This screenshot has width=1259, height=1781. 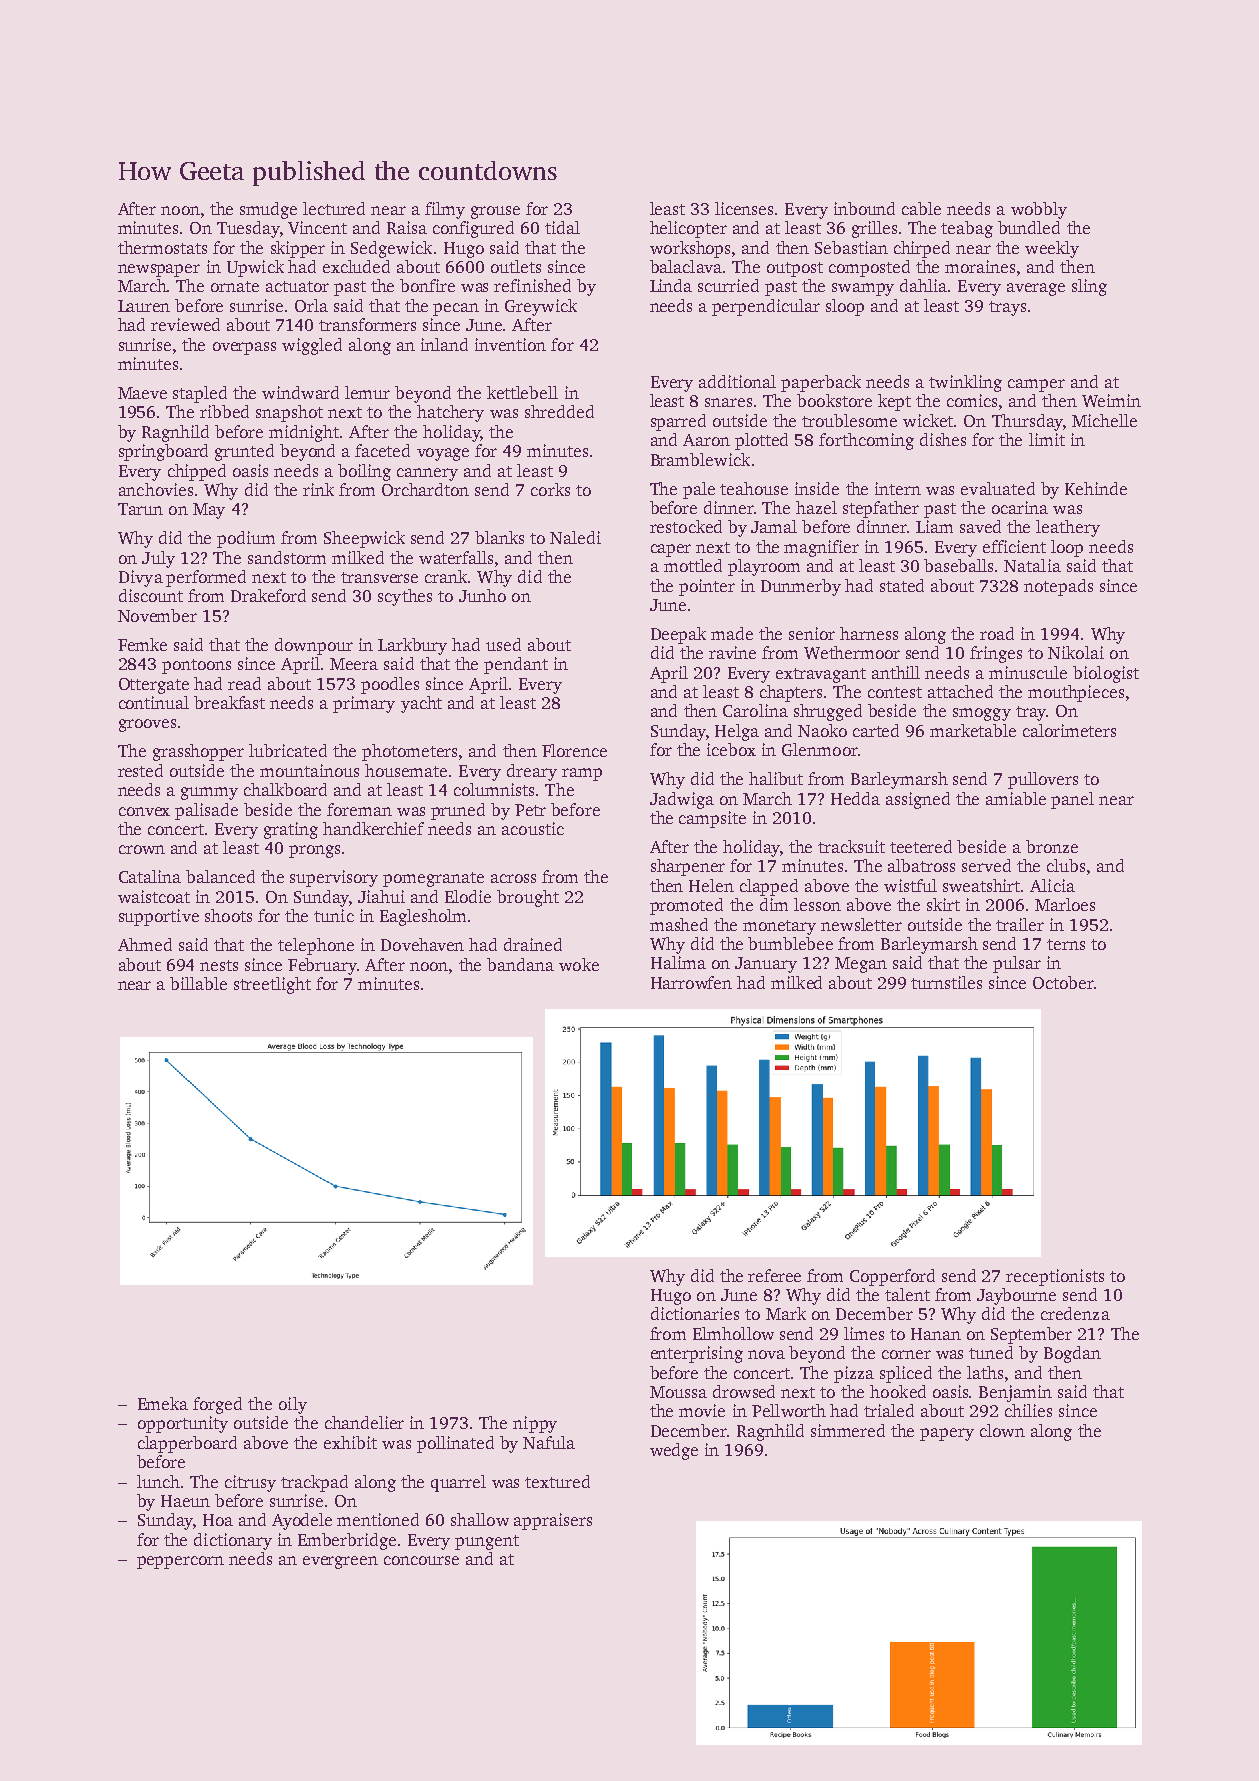 I want to click on receptionists, so click(x=1055, y=1277).
